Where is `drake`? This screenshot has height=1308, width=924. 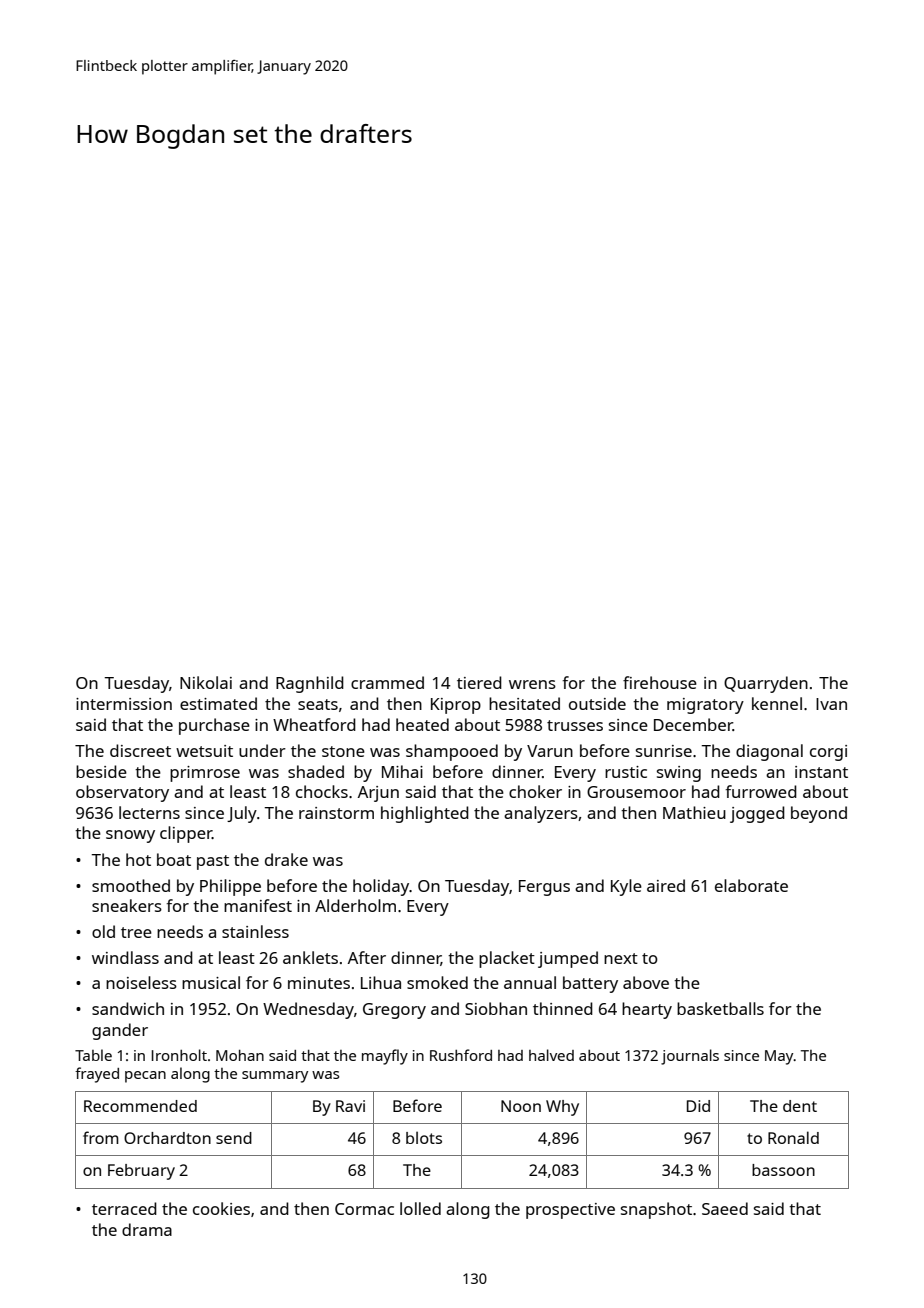 drake is located at coordinates (286, 859).
